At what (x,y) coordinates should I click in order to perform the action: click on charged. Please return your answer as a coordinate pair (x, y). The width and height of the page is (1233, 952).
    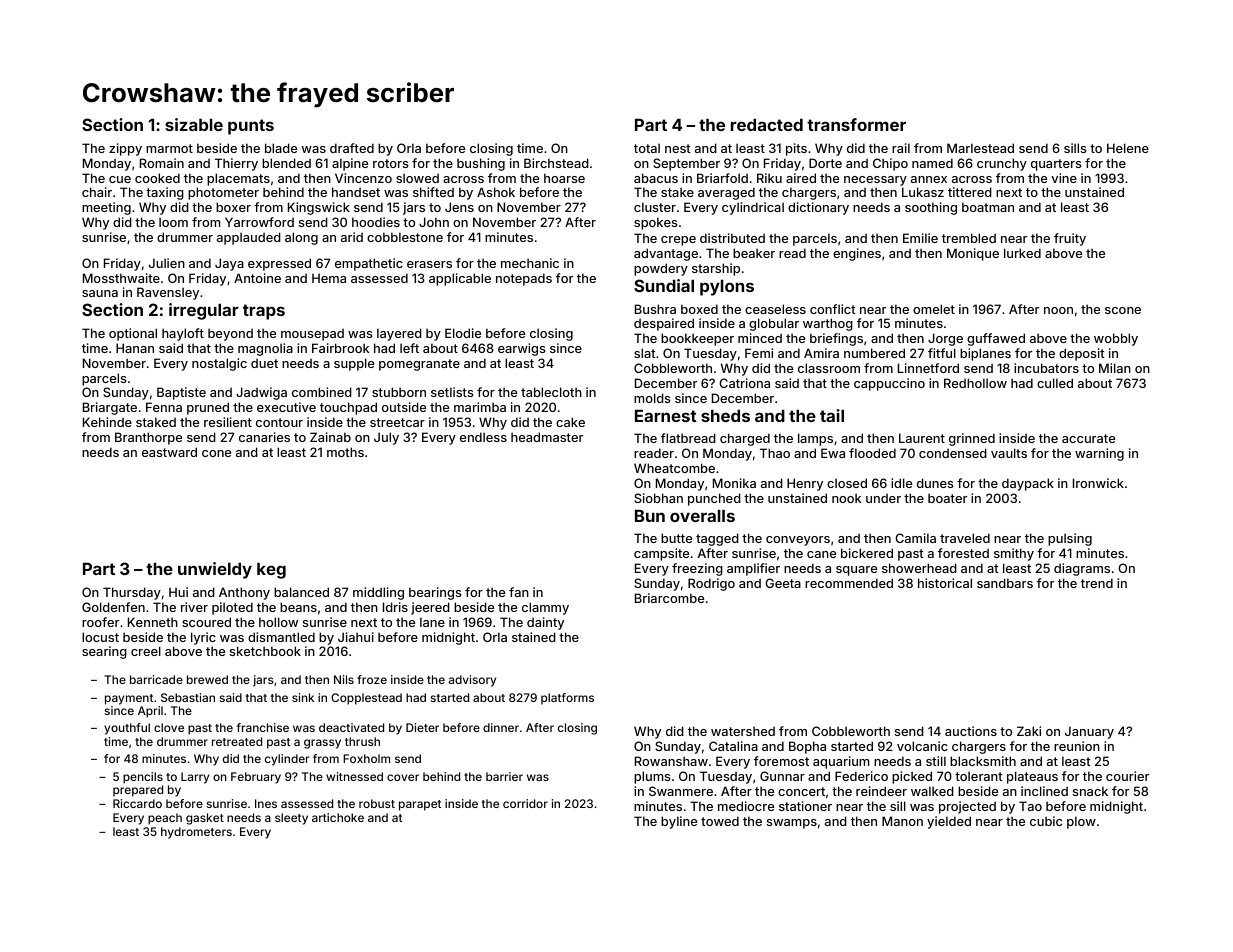
    Looking at the image, I should click on (745, 439).
